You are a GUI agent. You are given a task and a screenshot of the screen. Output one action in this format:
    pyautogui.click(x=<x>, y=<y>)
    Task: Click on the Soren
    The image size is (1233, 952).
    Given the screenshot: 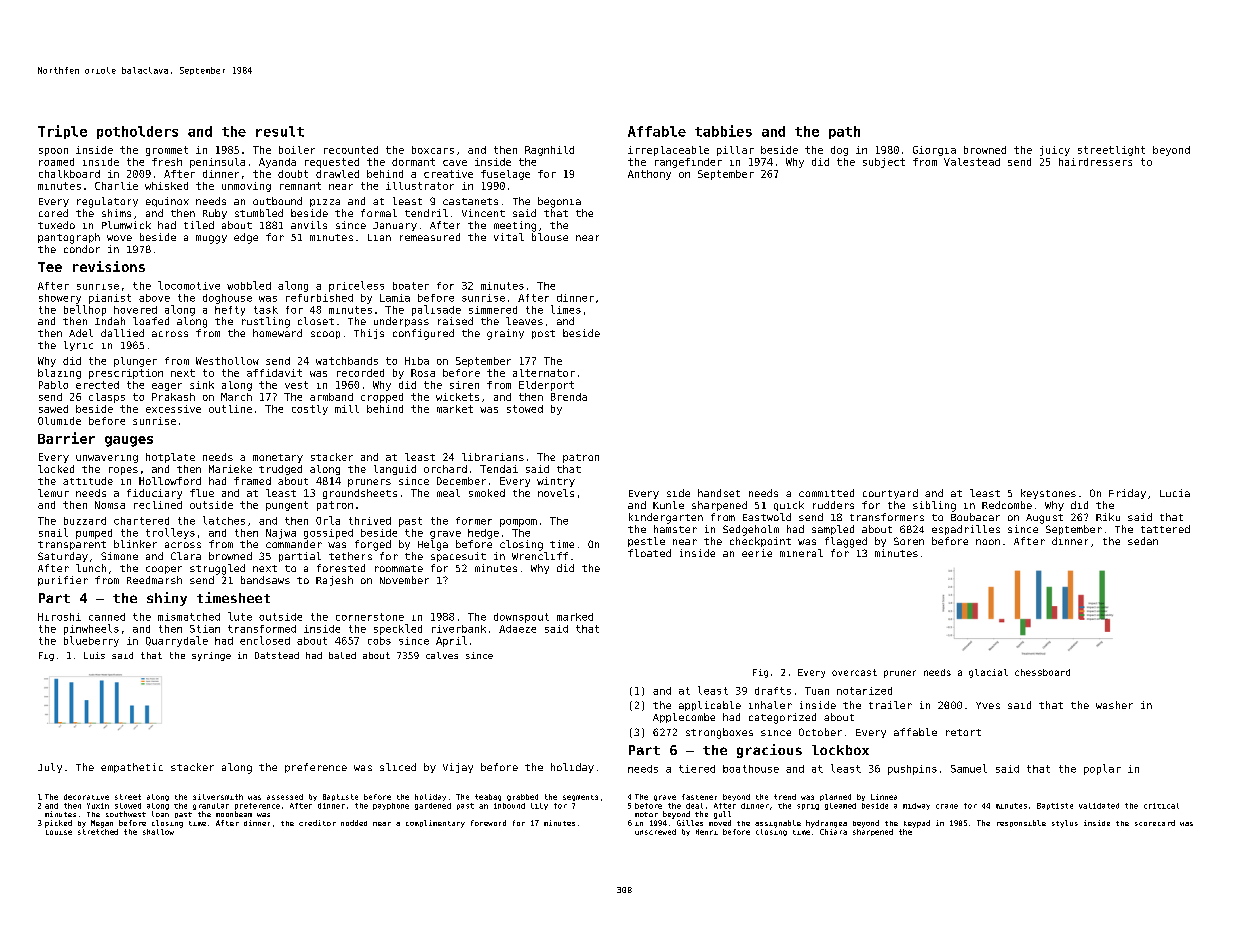 What is the action you would take?
    pyautogui.click(x=909, y=541)
